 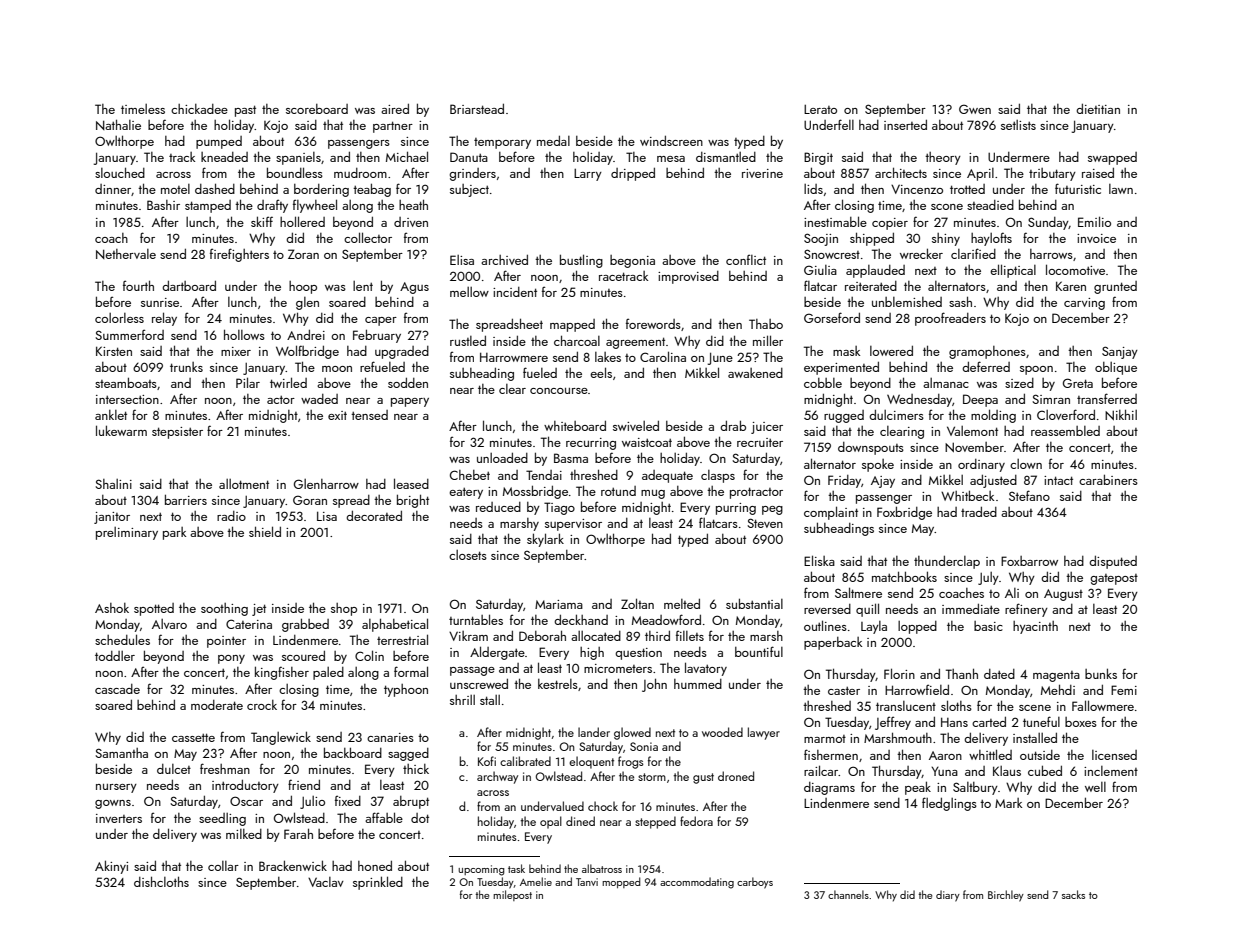 I want to click on mudroom, so click(x=360, y=173).
